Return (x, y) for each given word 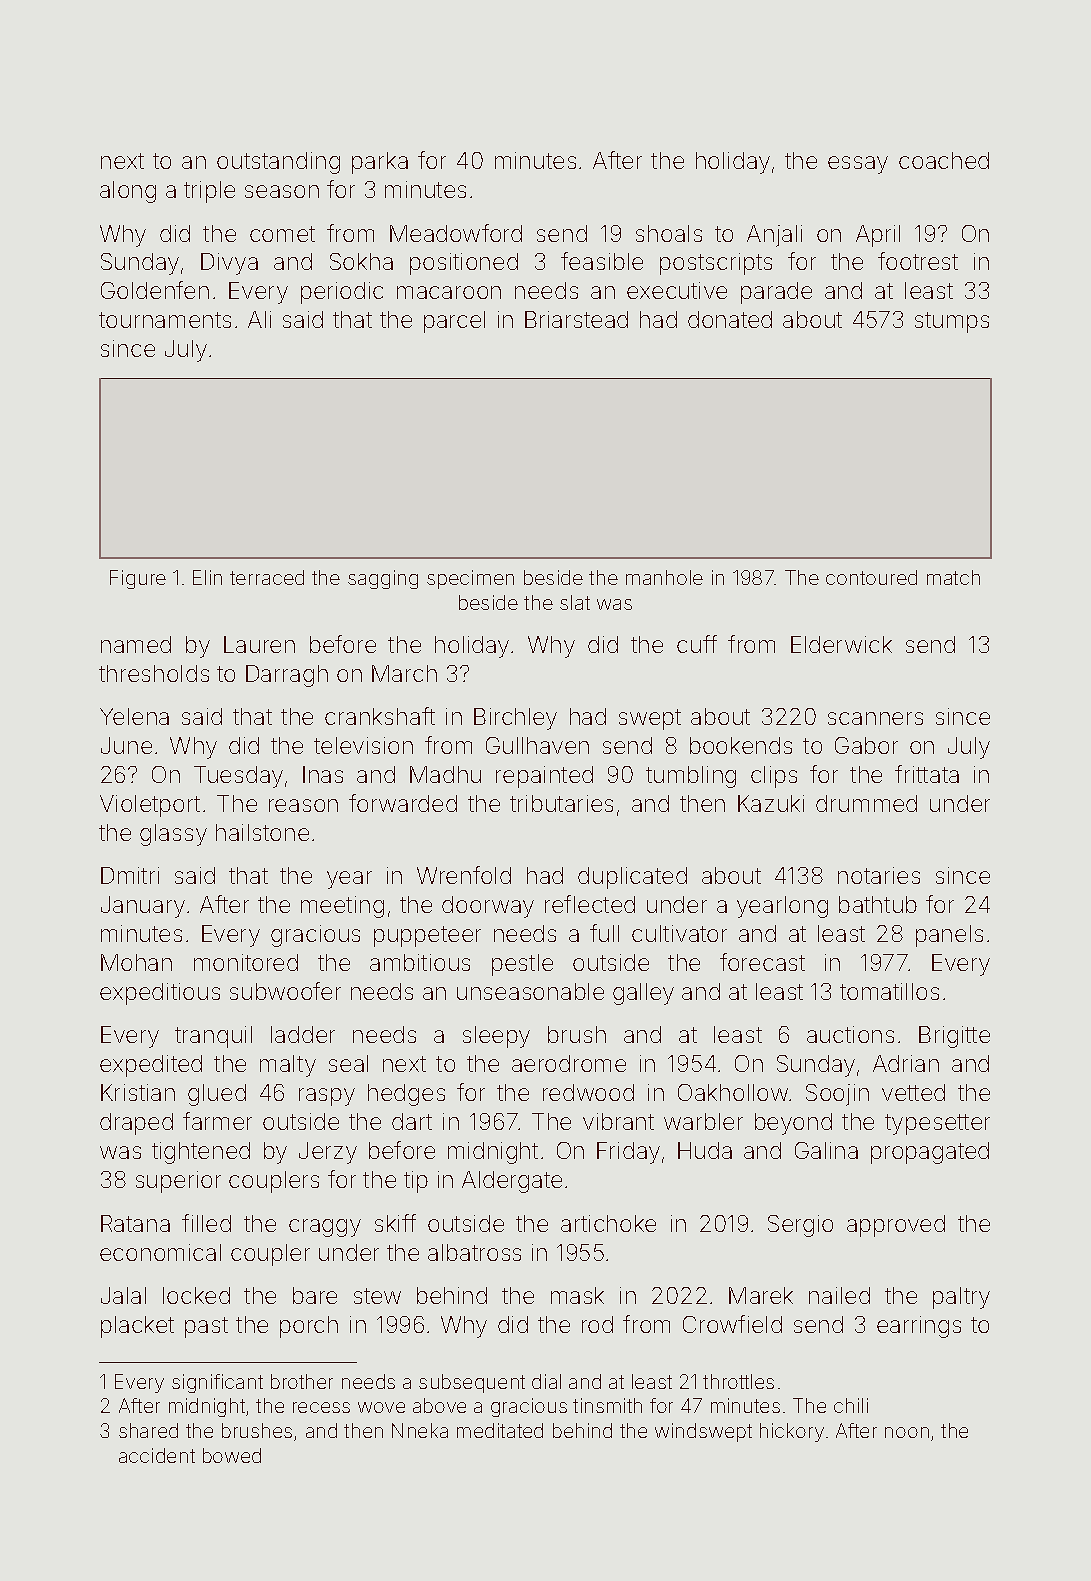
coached (944, 160)
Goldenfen (155, 290)
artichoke (608, 1223)
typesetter (937, 1124)
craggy (325, 1228)
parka (380, 163)
